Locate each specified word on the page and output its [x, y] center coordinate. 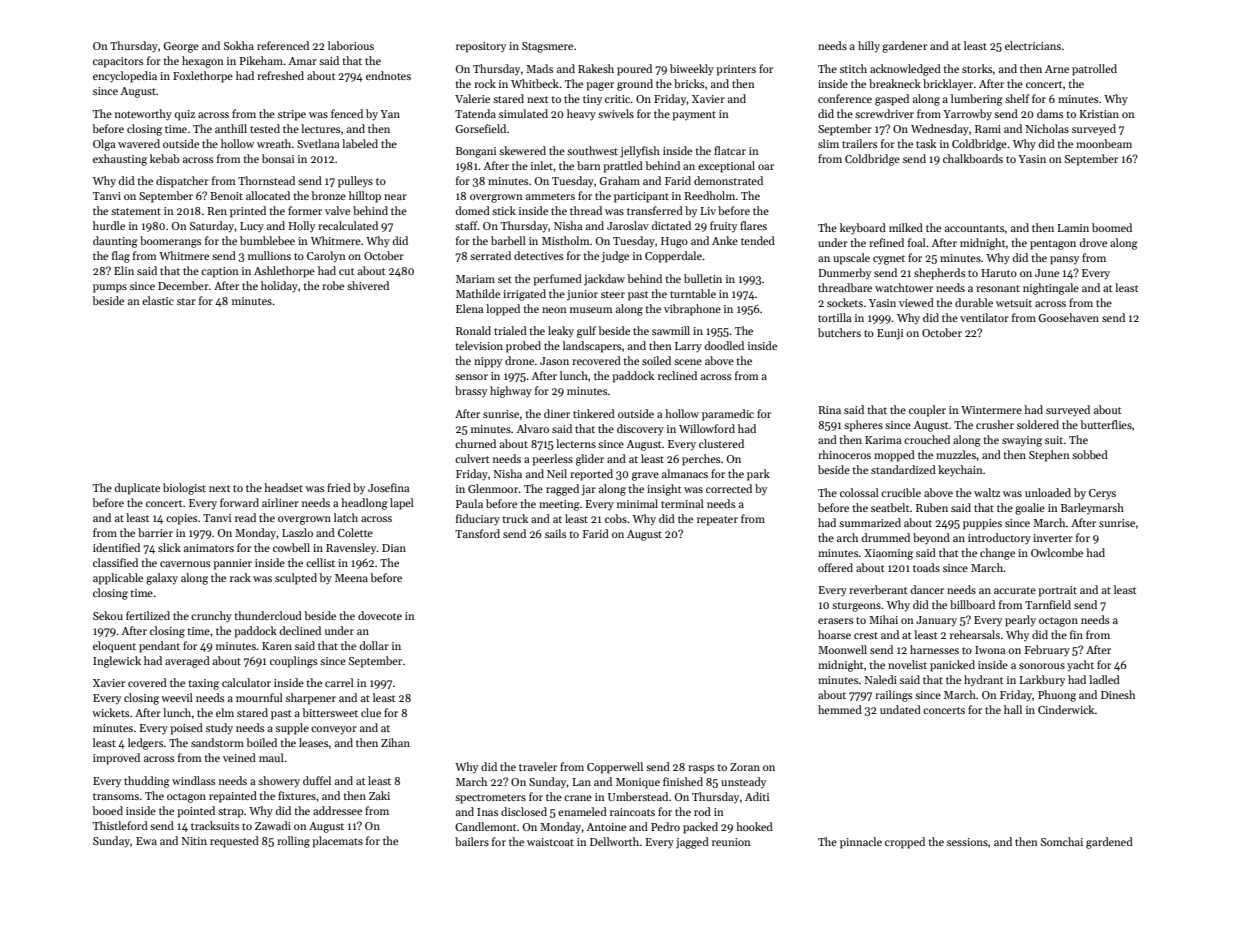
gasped [892, 100]
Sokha [239, 45]
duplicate [137, 489]
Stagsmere [547, 47]
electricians [1033, 45]
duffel [317, 780]
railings [893, 696]
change [997, 554]
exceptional [726, 167]
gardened [1109, 843]
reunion [731, 842]
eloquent [114, 647]
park [758, 475]
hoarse [834, 634]
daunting [115, 242]
